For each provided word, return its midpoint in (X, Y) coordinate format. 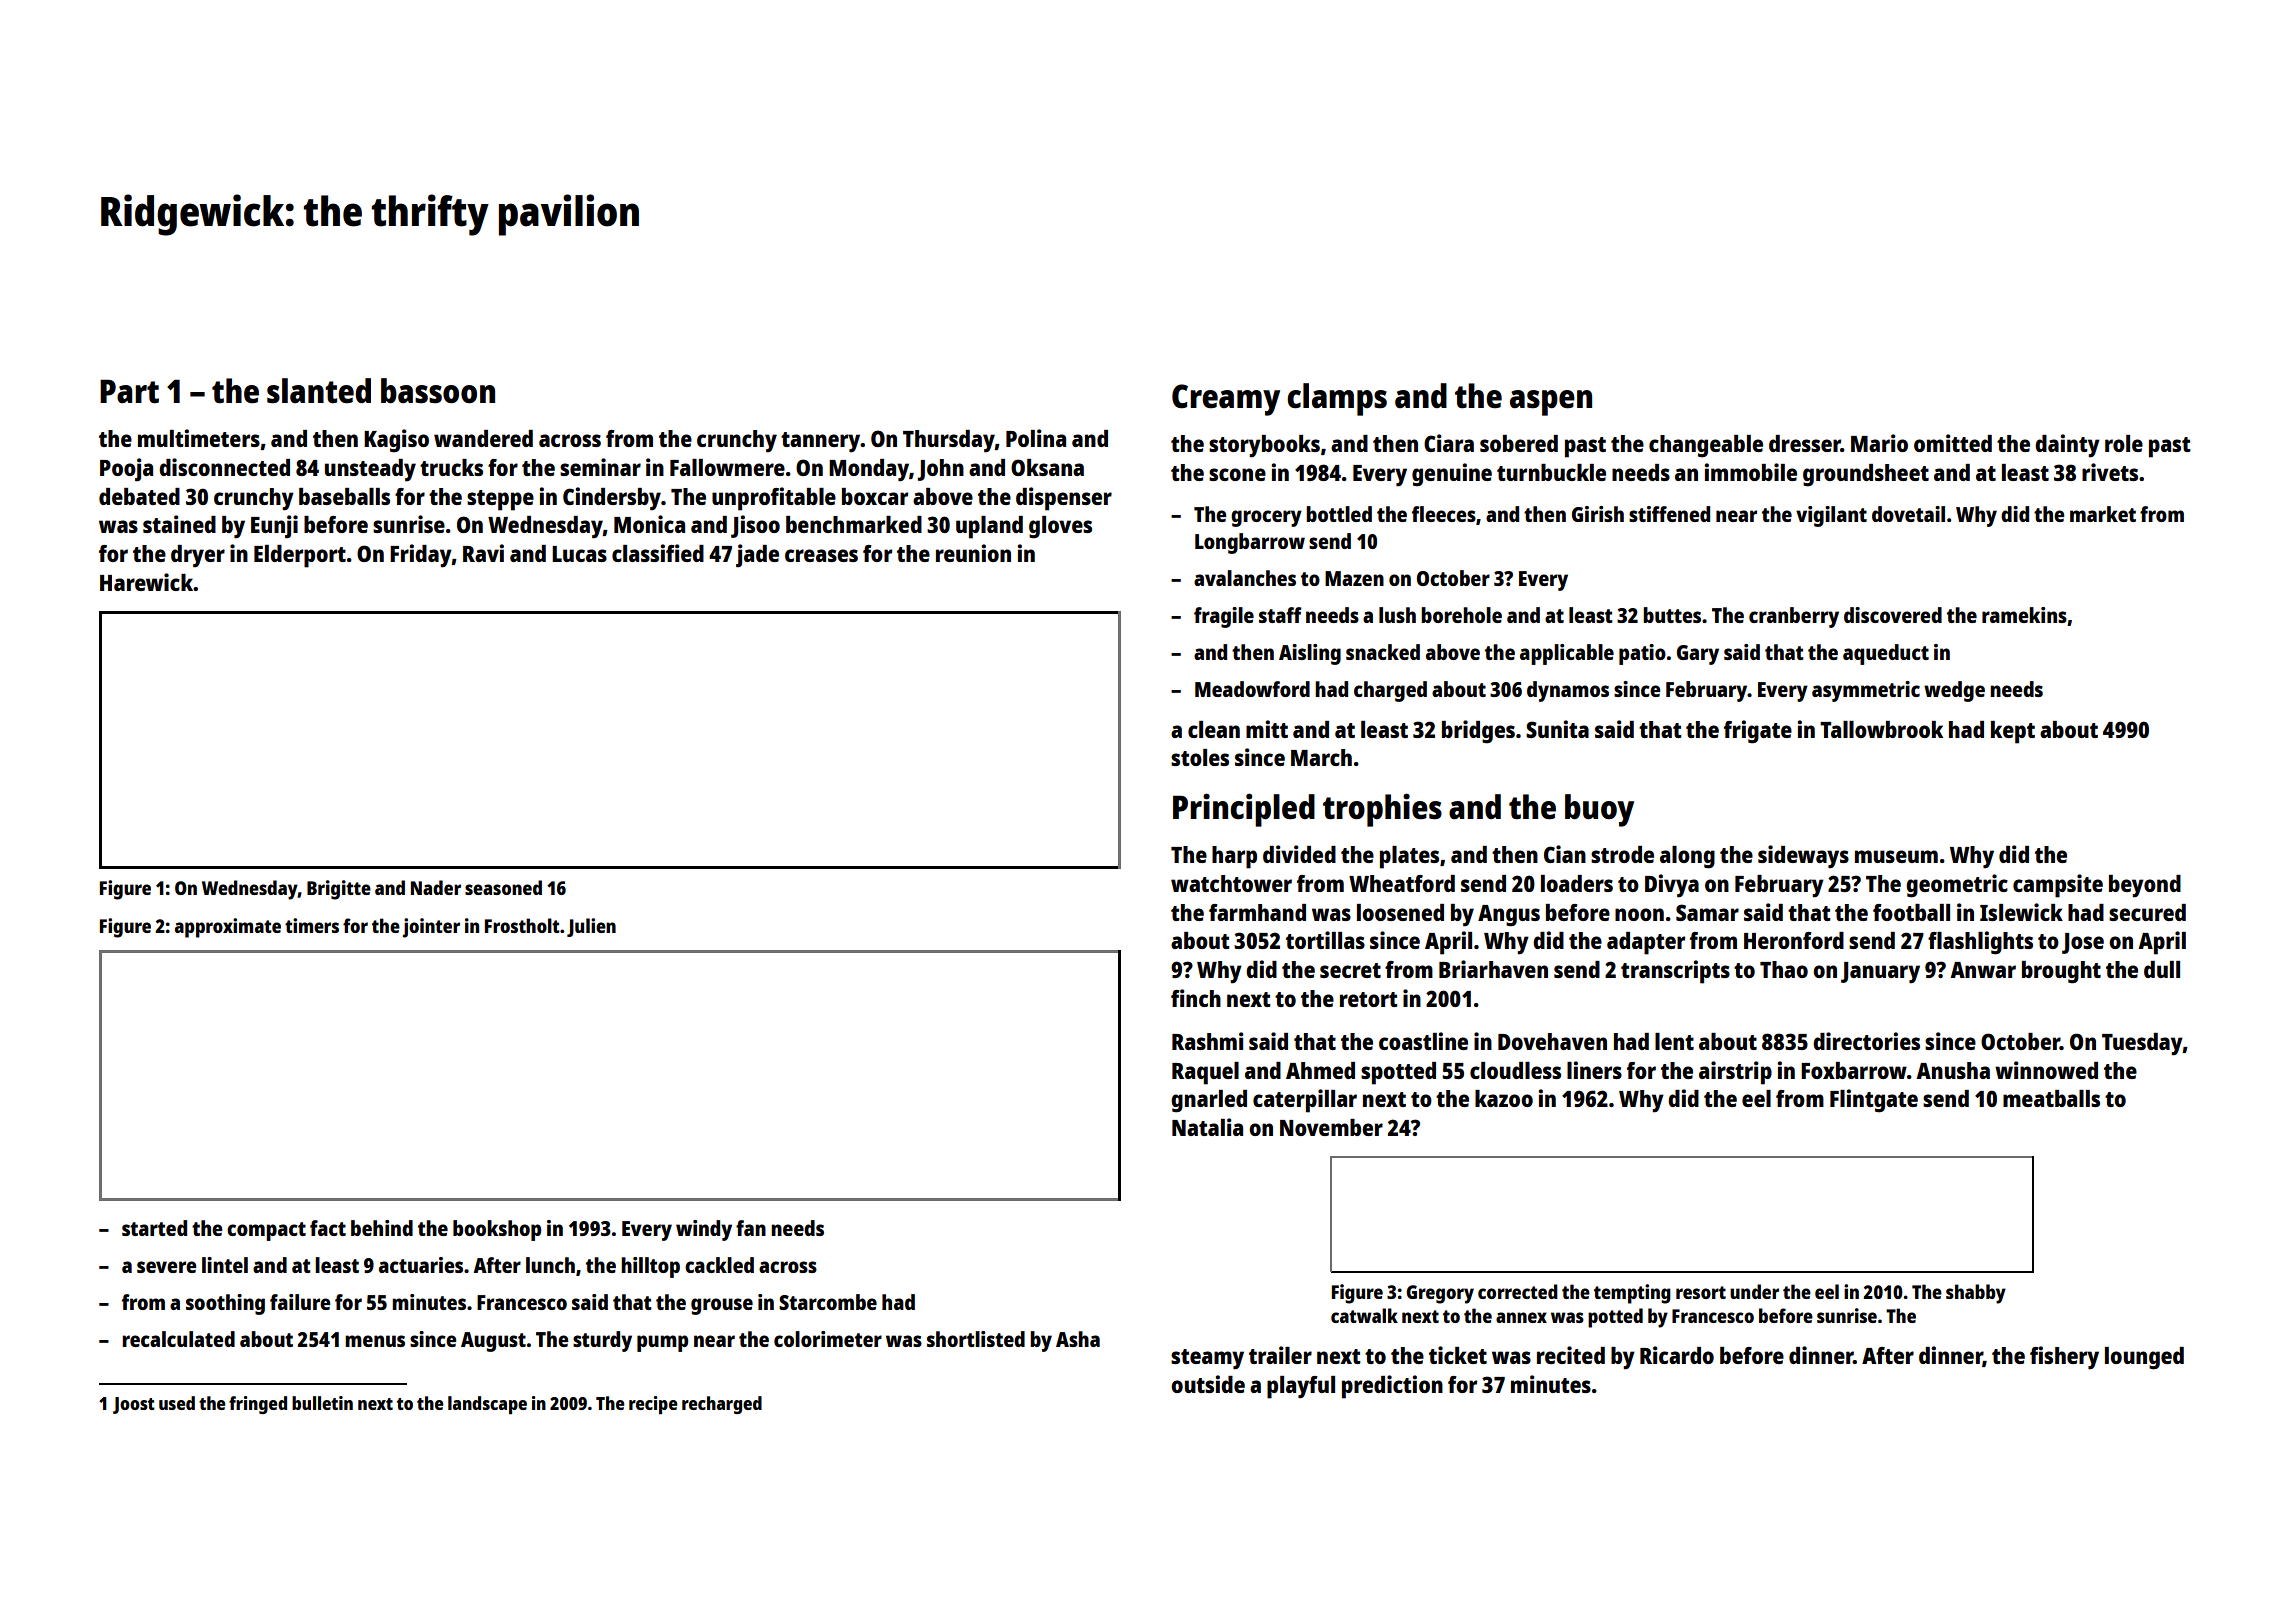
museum (1896, 856)
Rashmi (1208, 1041)
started (154, 1228)
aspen (1551, 403)
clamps (1337, 399)
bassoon (438, 391)
